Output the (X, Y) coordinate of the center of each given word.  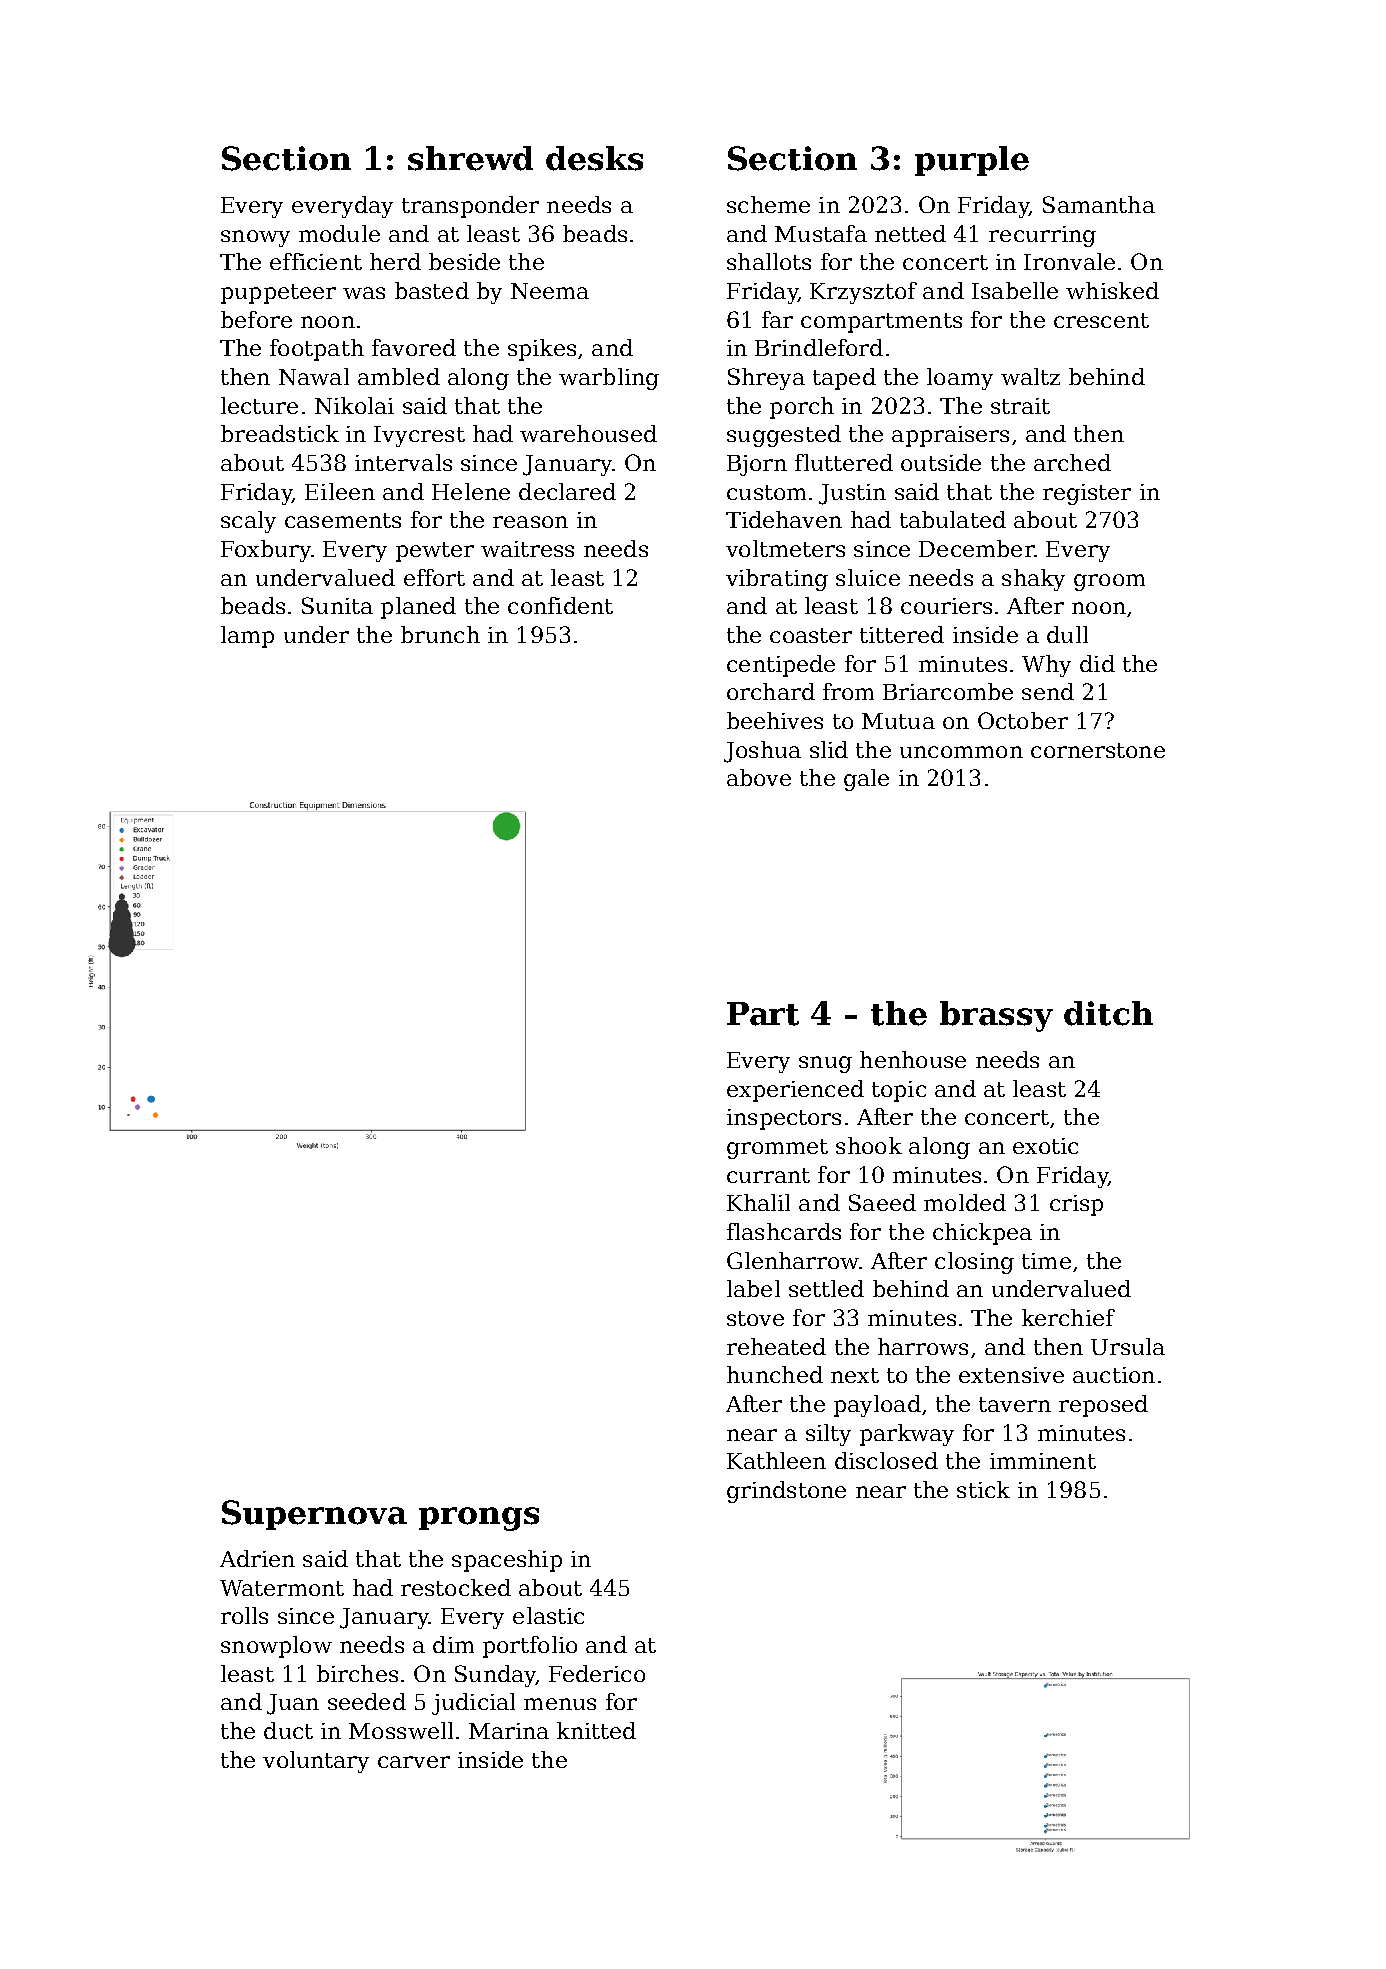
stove (755, 1318)
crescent (1101, 320)
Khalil (758, 1202)
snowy (255, 238)
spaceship (507, 1561)
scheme (768, 204)
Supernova (314, 1515)
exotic (1045, 1146)
